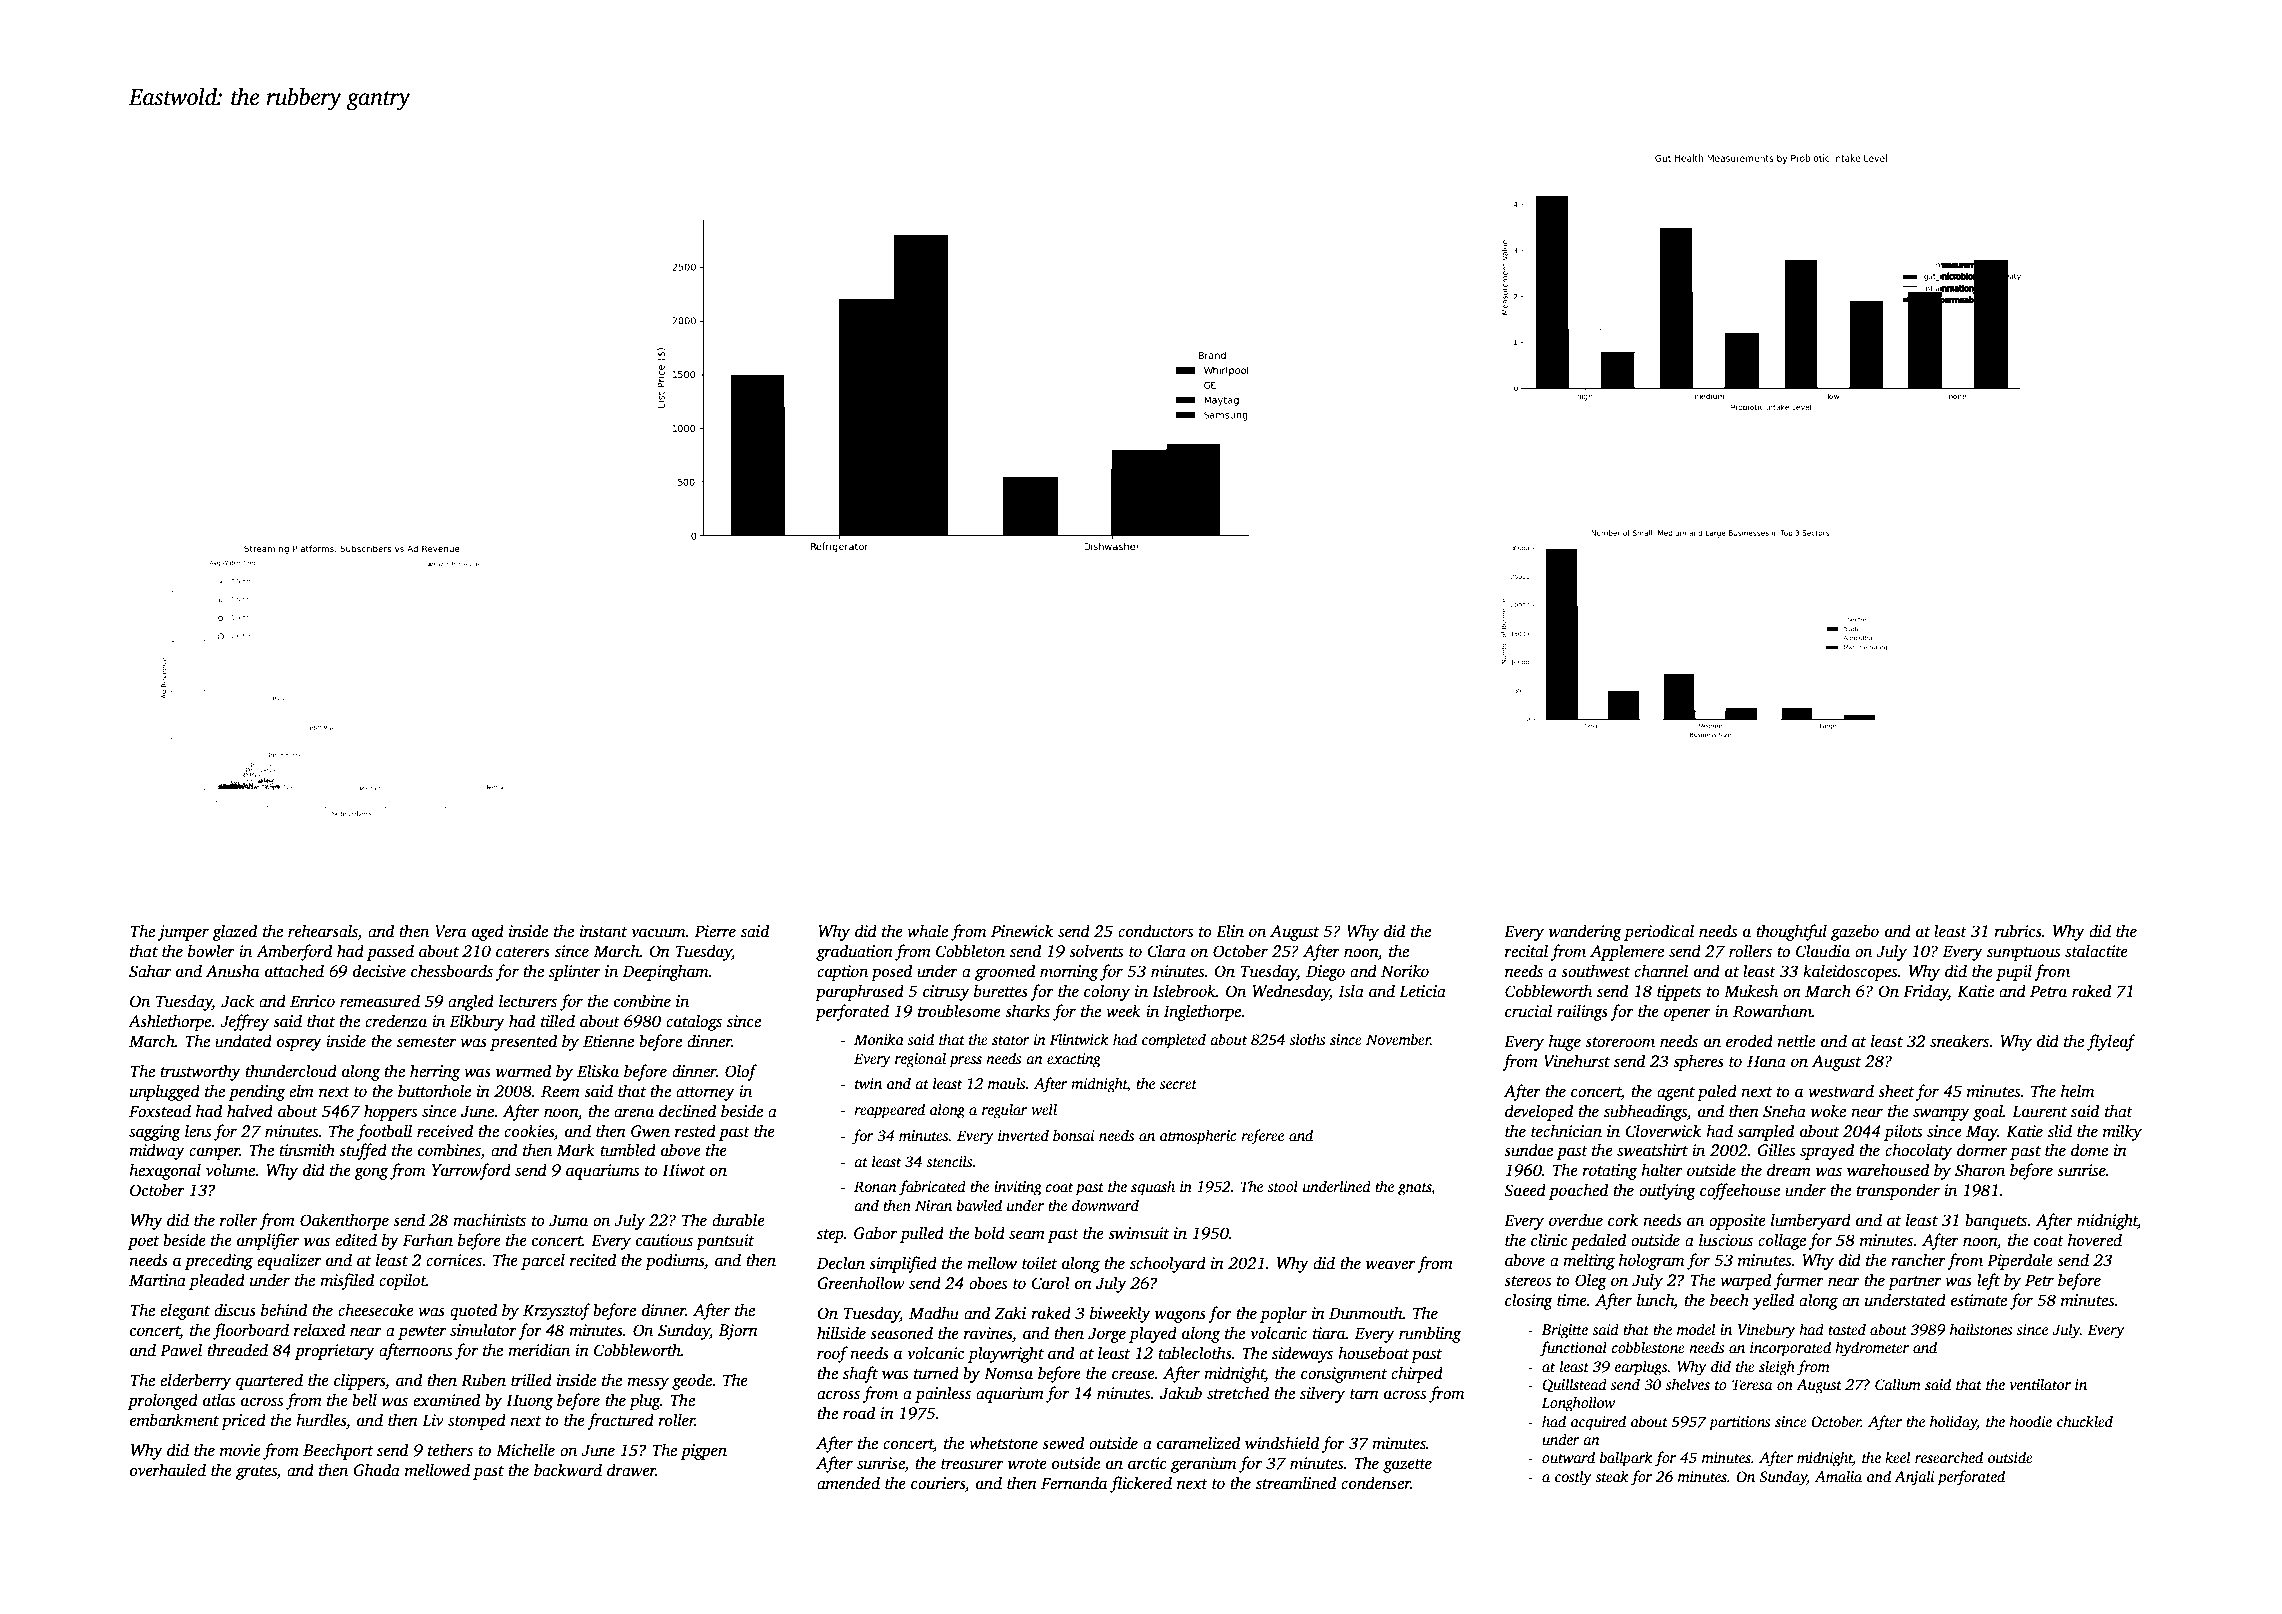 The height and width of the document is (1614, 2282). I want to click on weaver, so click(1390, 1264).
